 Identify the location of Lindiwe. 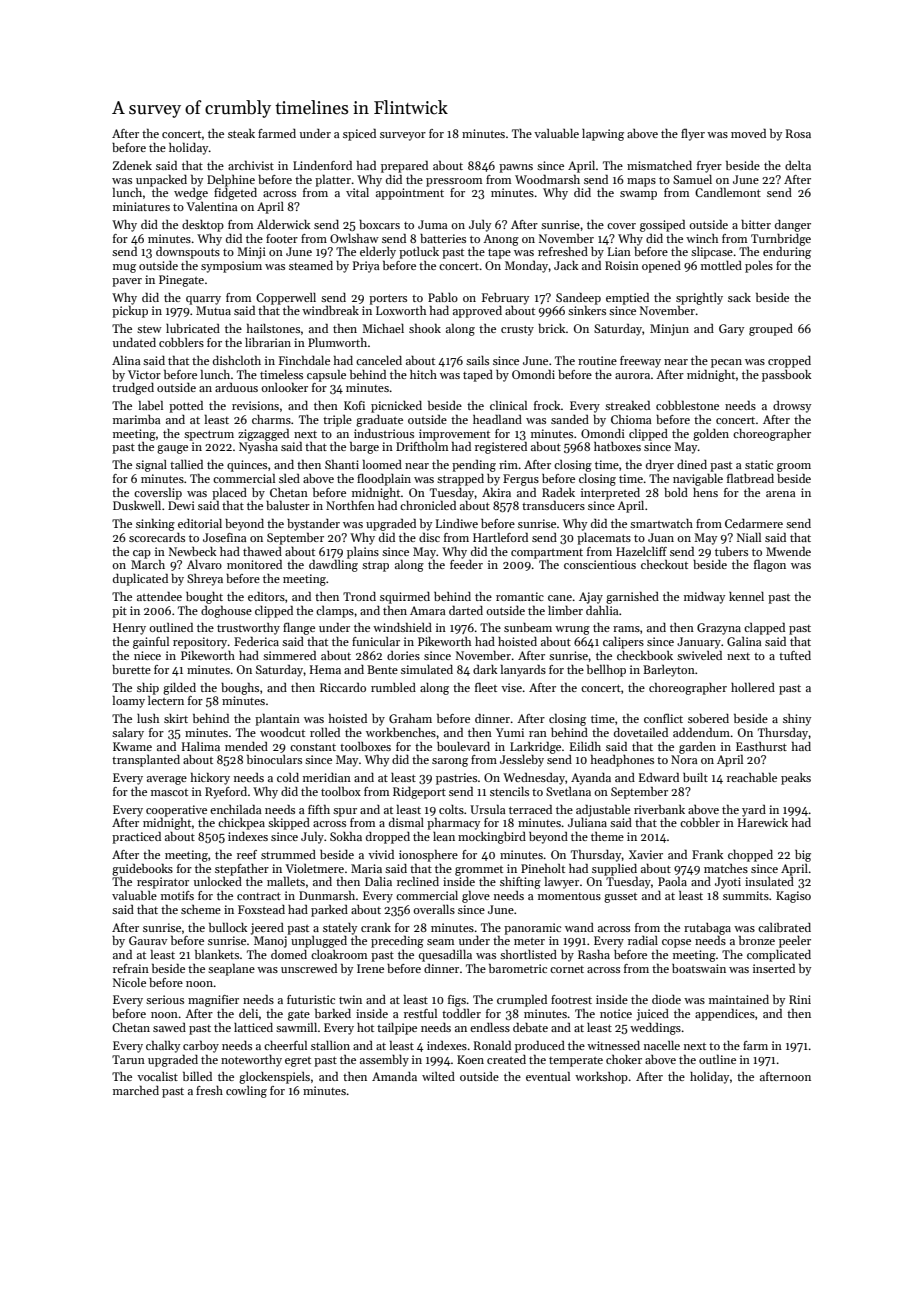
(457, 523).
